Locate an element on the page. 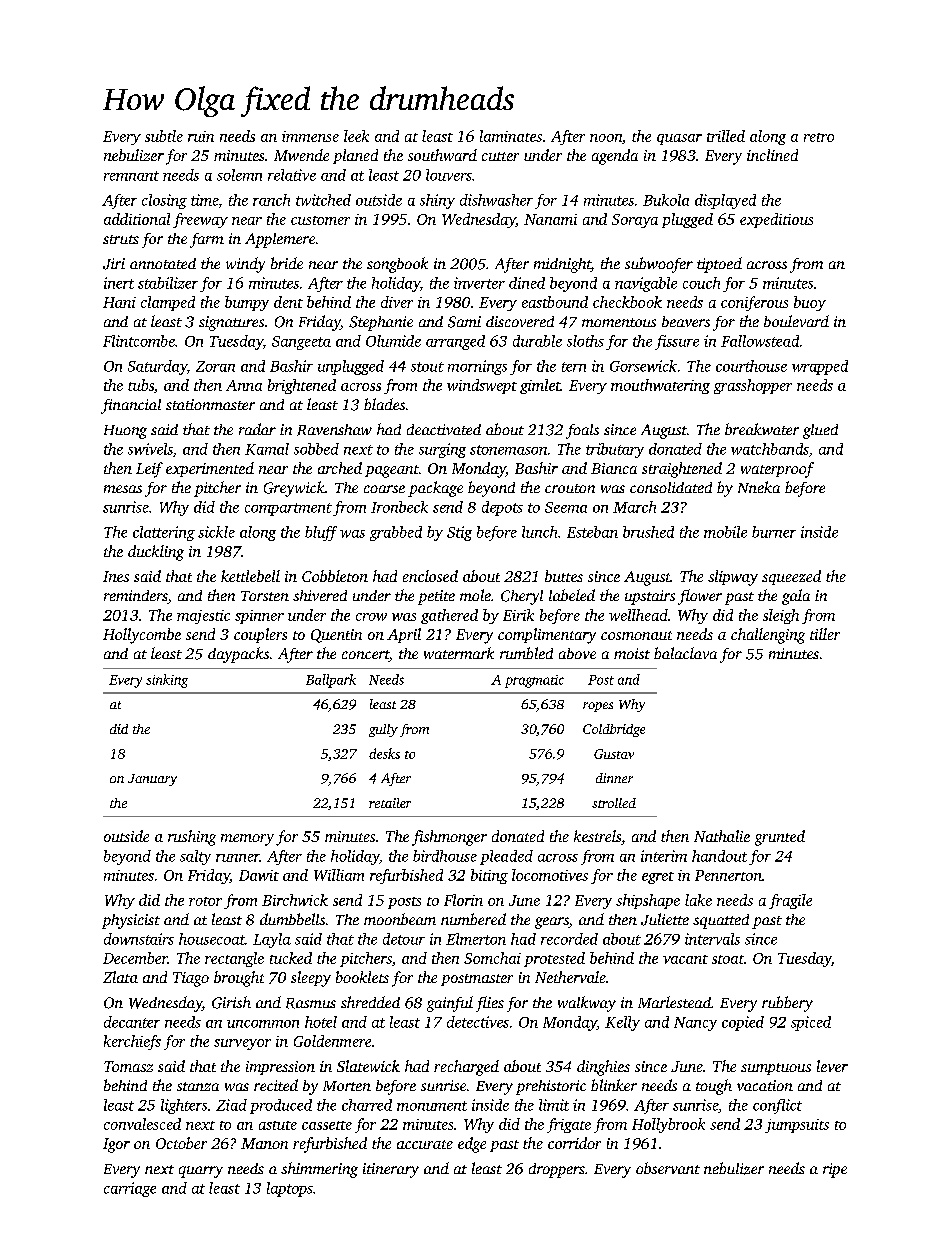  grabbed is located at coordinates (396, 533).
